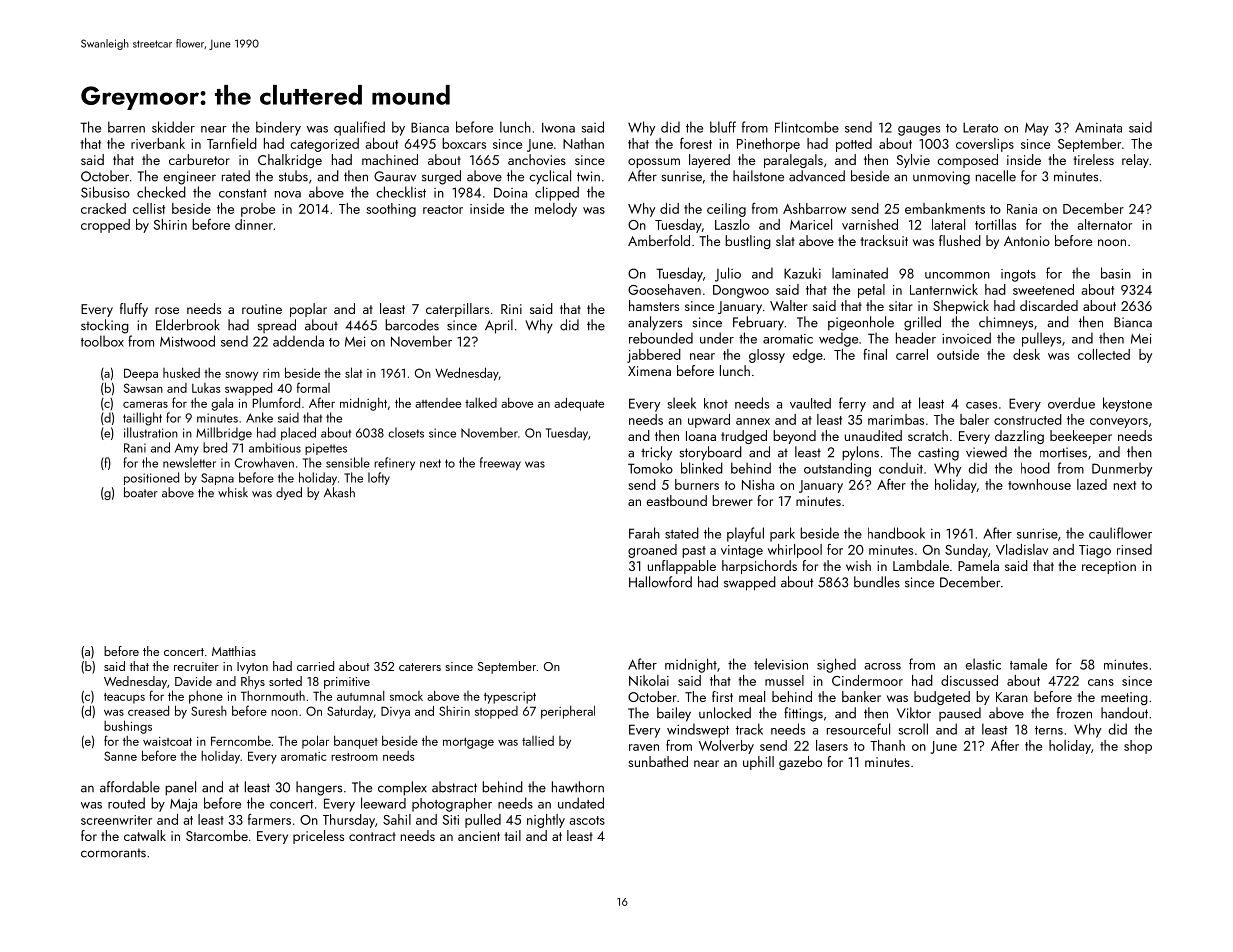 Image resolution: width=1233 pixels, height=952 pixels. I want to click on tireless, so click(1093, 159).
